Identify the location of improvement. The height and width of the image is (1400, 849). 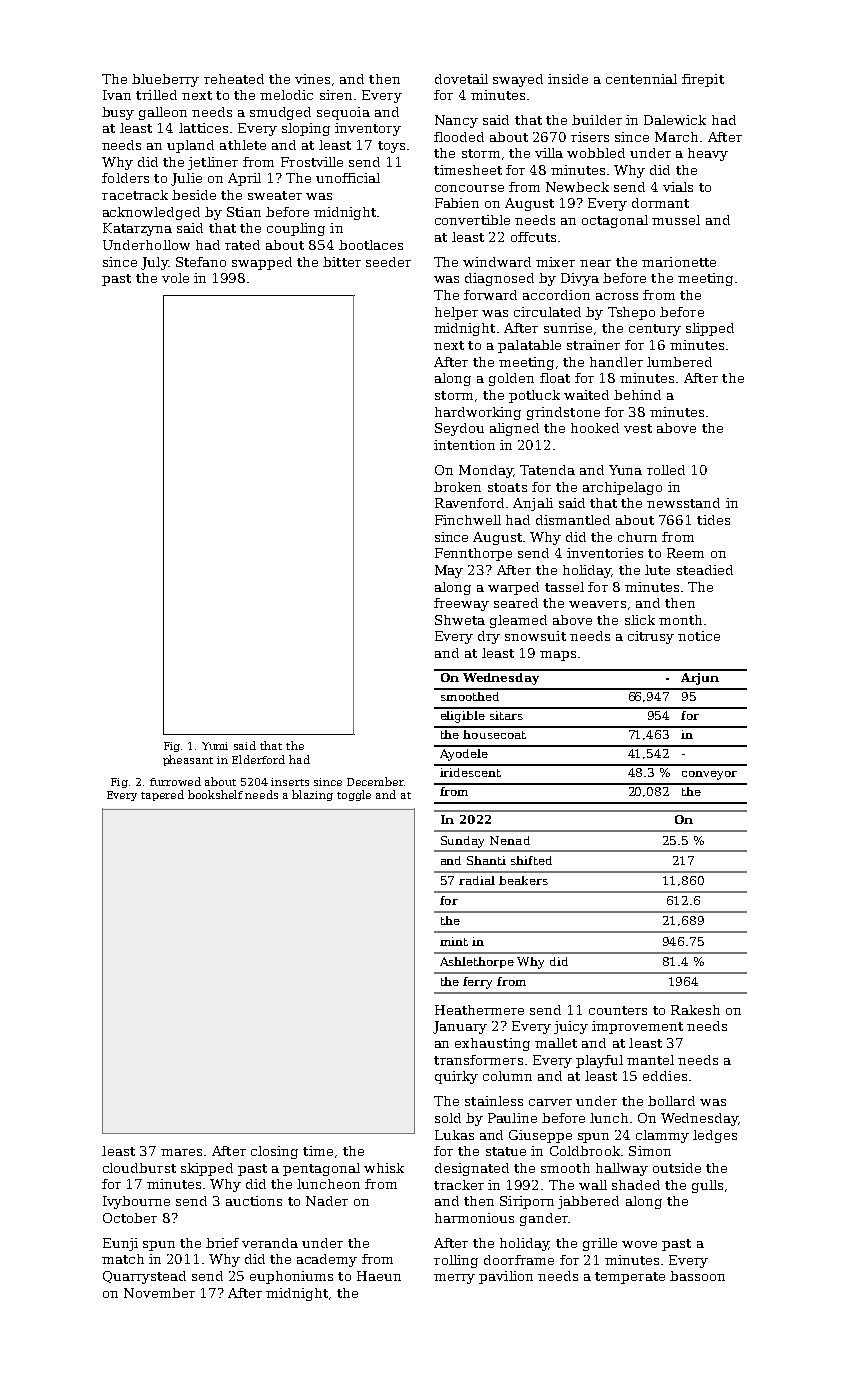
(637, 1027).
